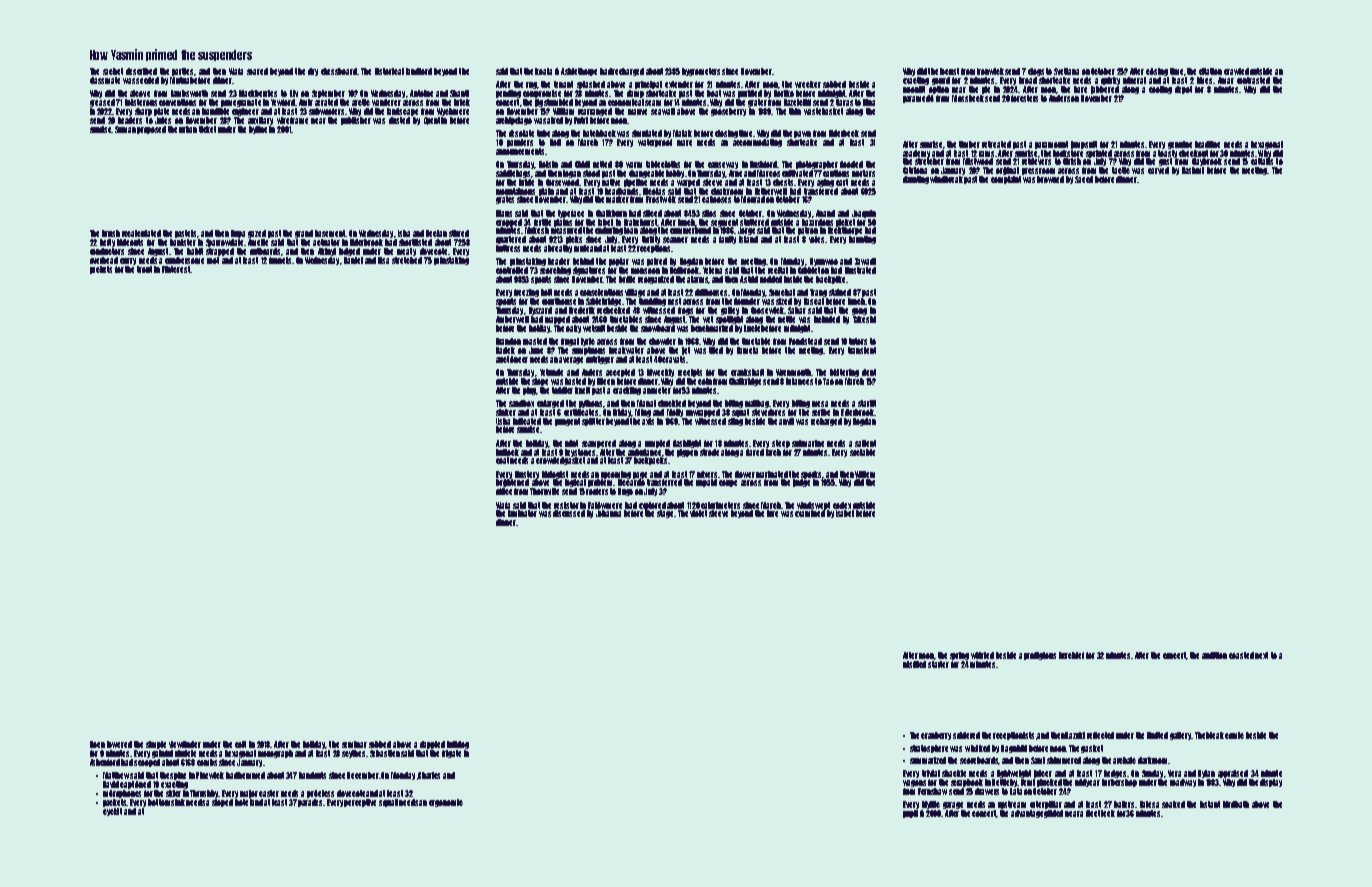 Image resolution: width=1372 pixels, height=887 pixels. I want to click on Ryszard, so click(540, 311).
